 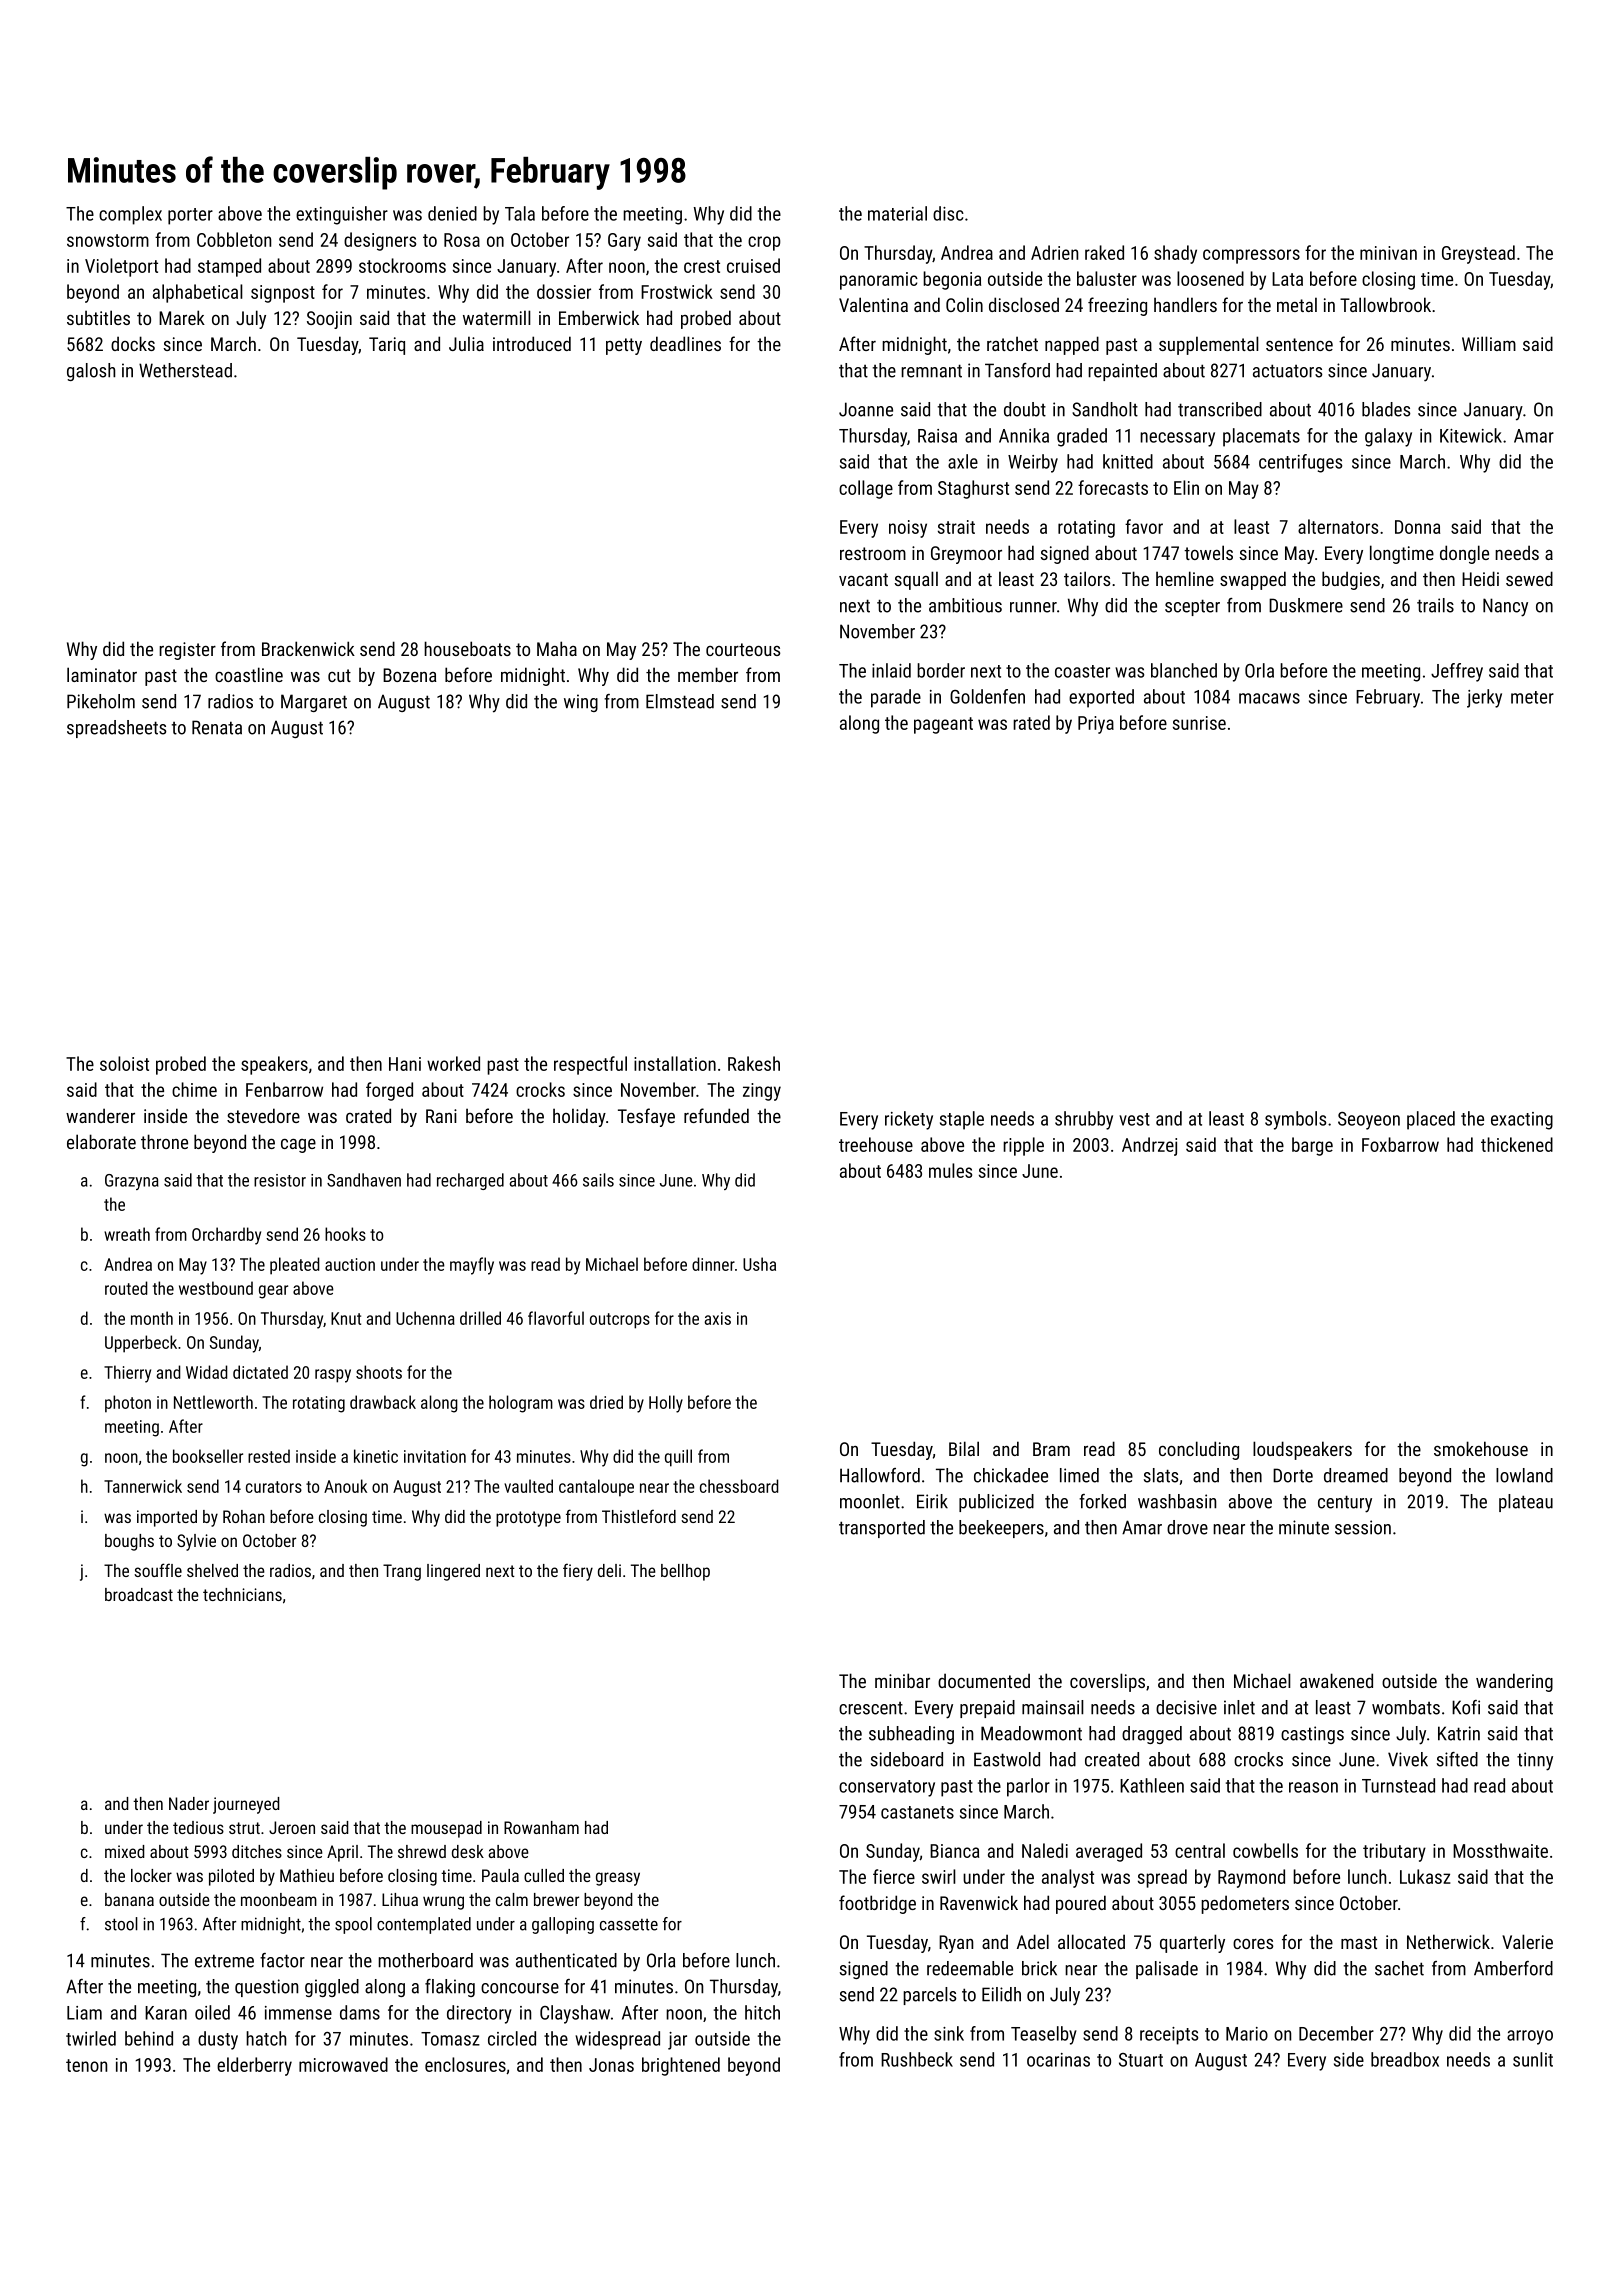 What do you see at coordinates (266, 1988) in the page?
I see `question` at bounding box center [266, 1988].
